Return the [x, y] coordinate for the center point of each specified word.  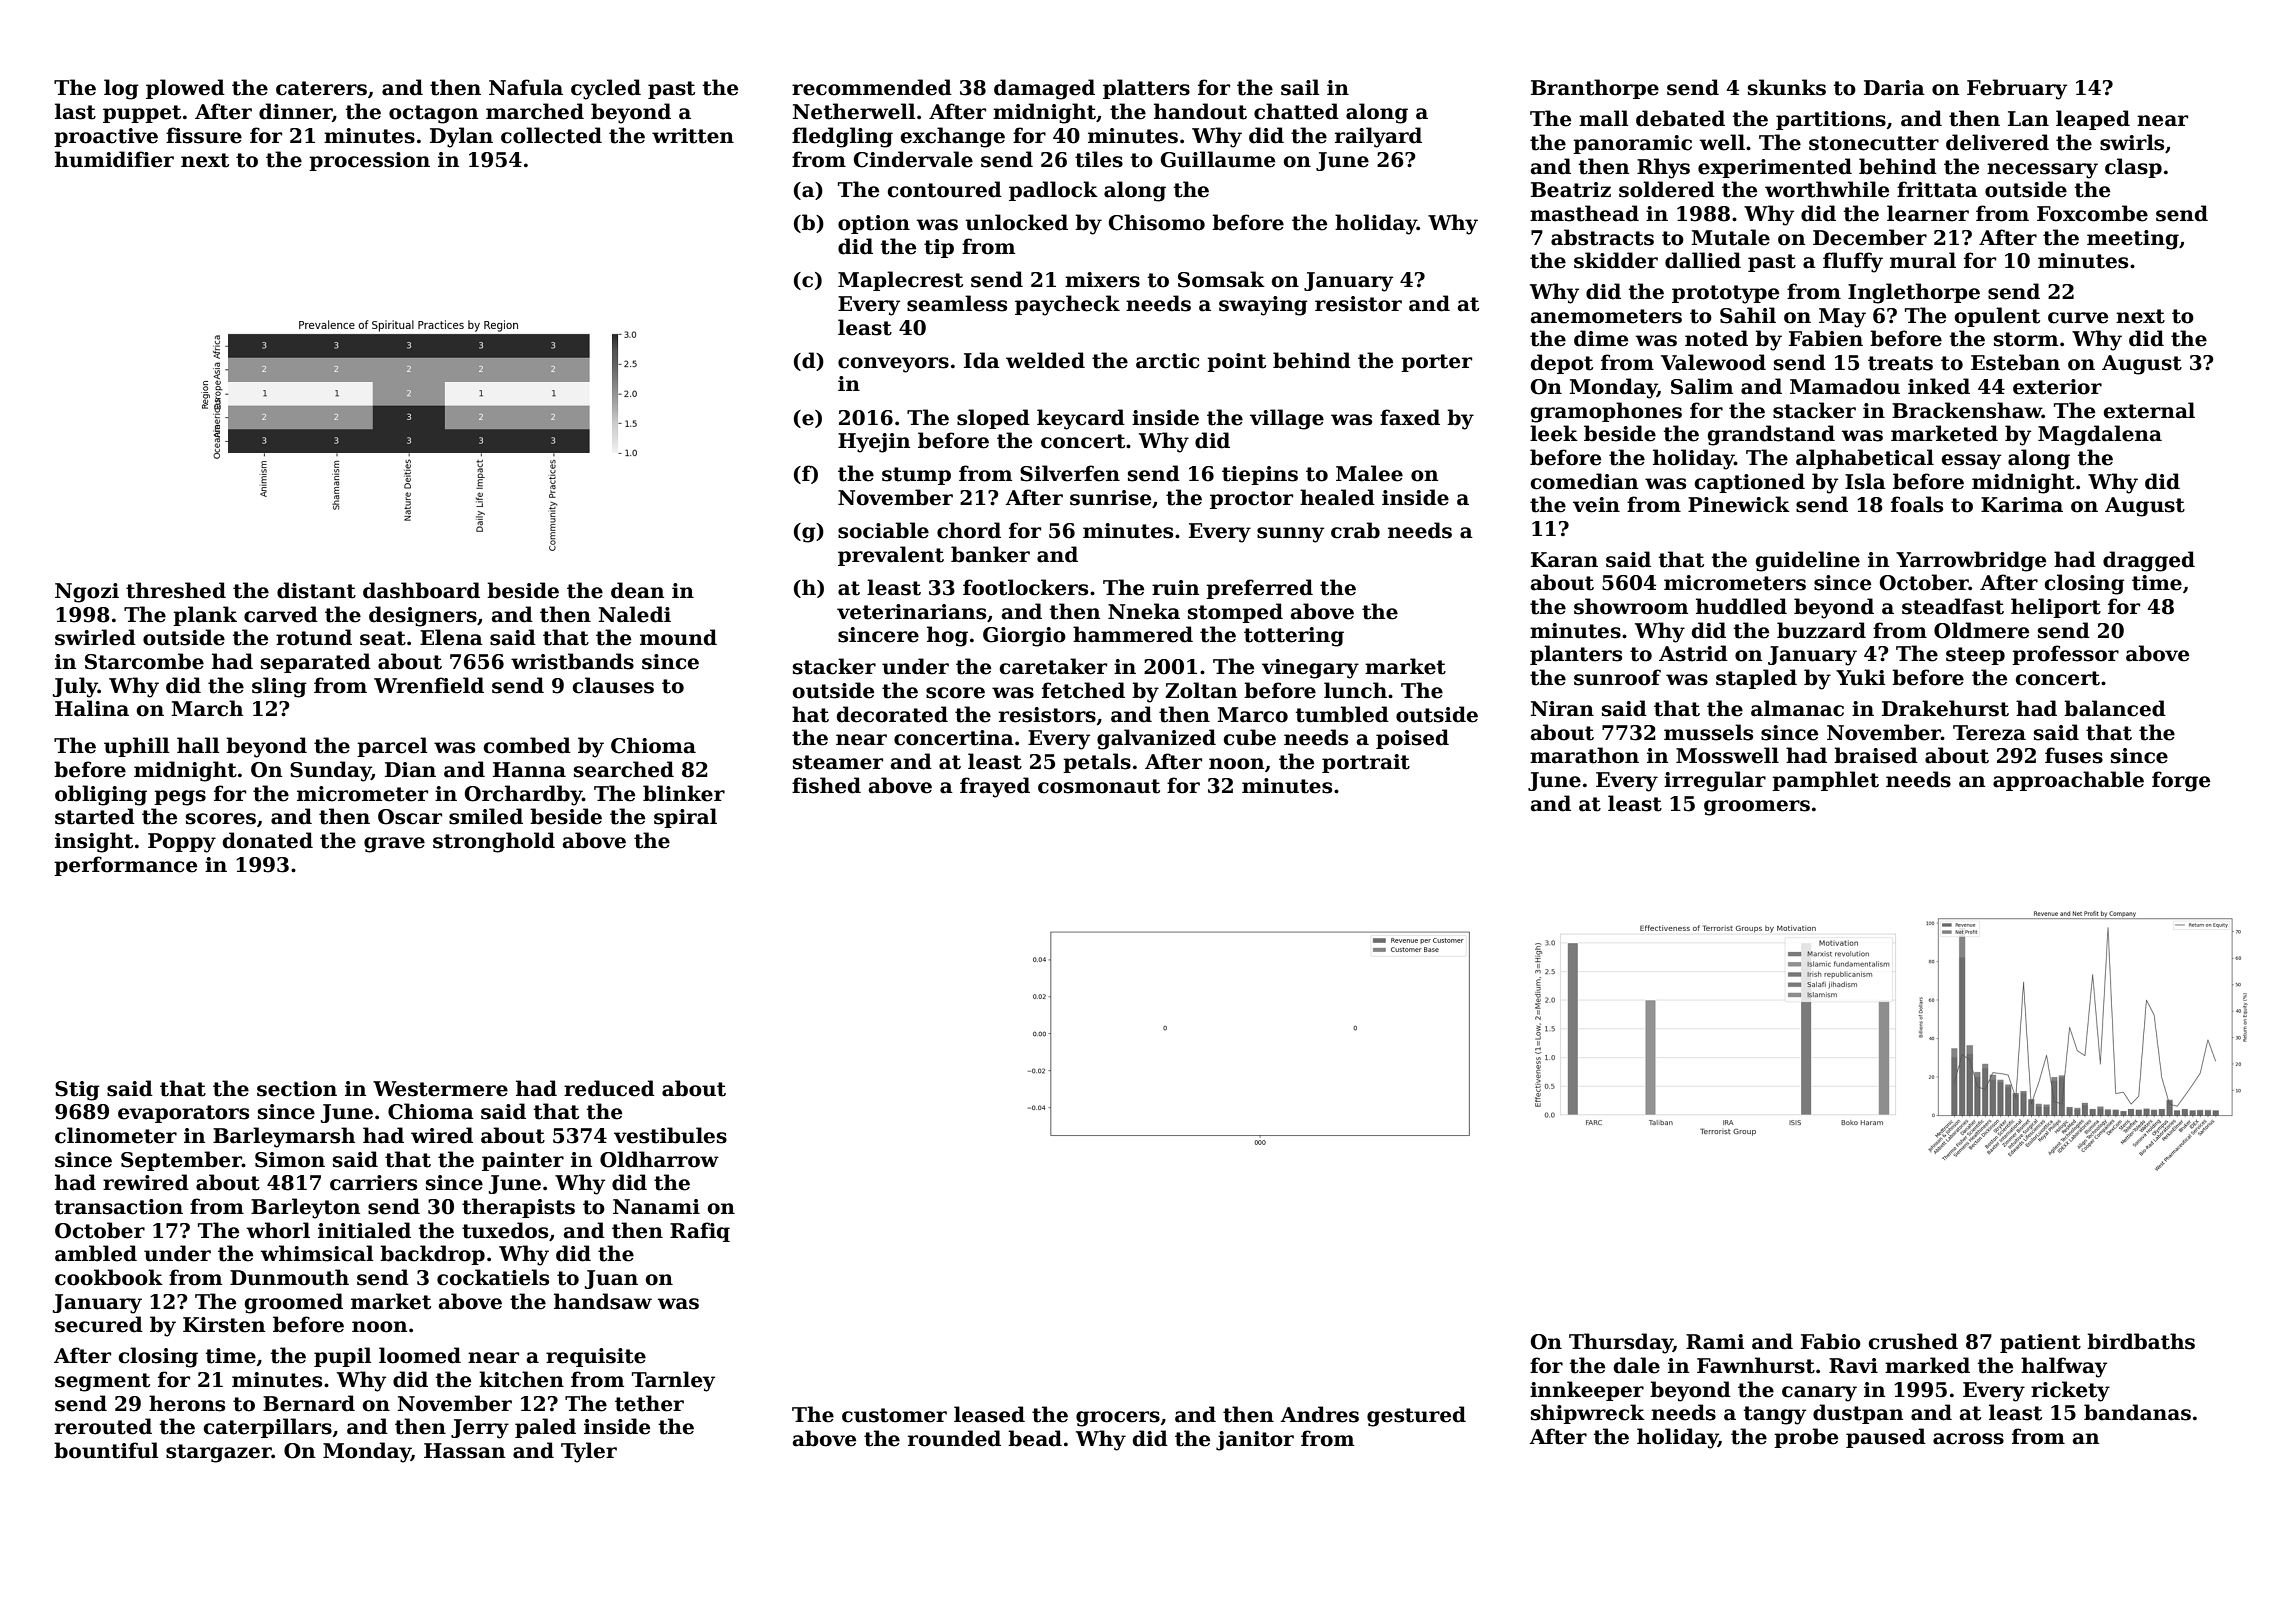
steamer [838, 762]
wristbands [572, 661]
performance [125, 866]
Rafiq [700, 1232]
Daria [1894, 88]
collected [551, 135]
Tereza [1989, 733]
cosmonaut [1099, 786]
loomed [420, 1355]
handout [1200, 111]
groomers [1757, 808]
